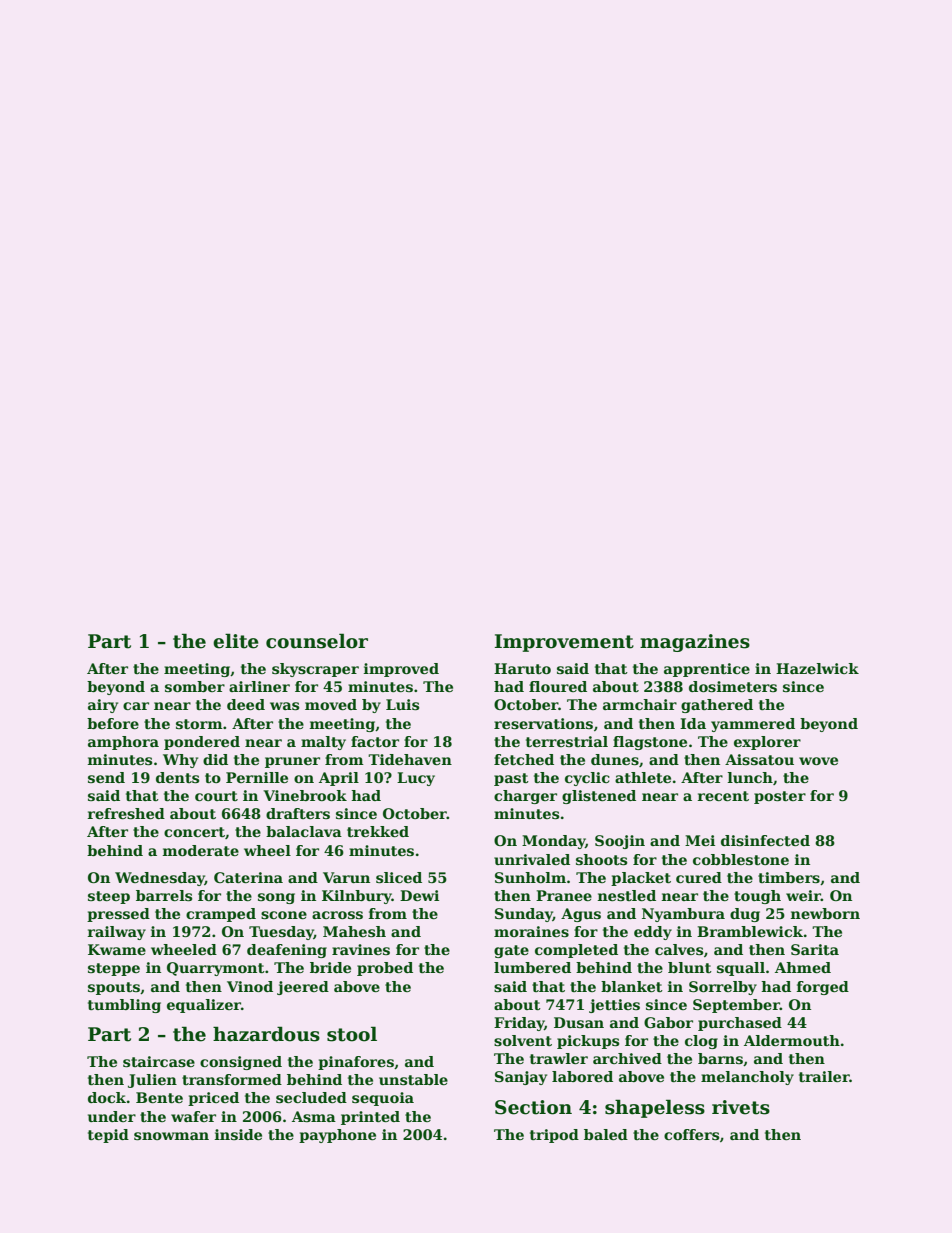 This screenshot has height=1233, width=952. Describe the element at coordinates (564, 643) in the screenshot. I see `Improvement` at that location.
